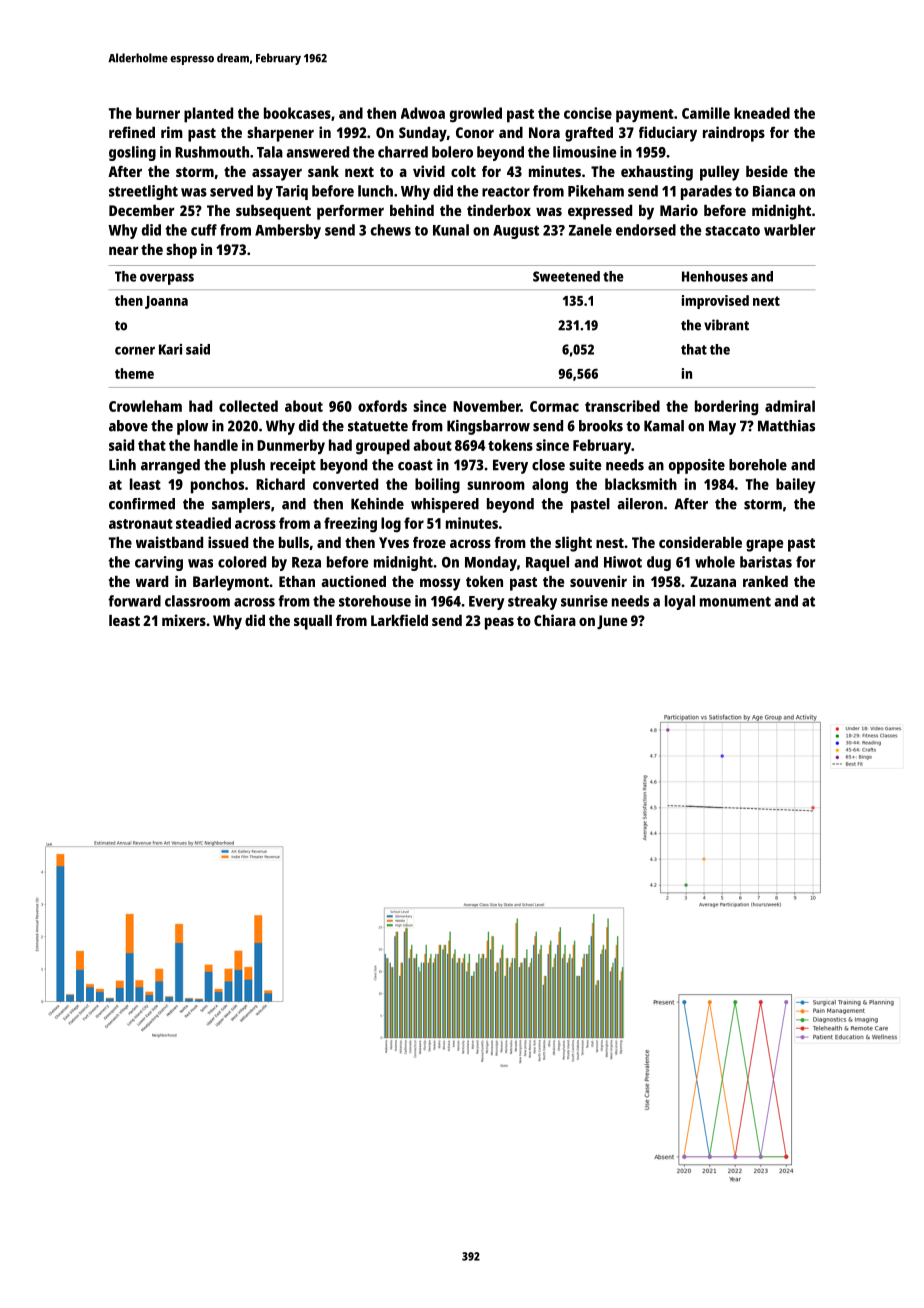 This screenshot has width=924, height=1308. I want to click on froze, so click(429, 542).
